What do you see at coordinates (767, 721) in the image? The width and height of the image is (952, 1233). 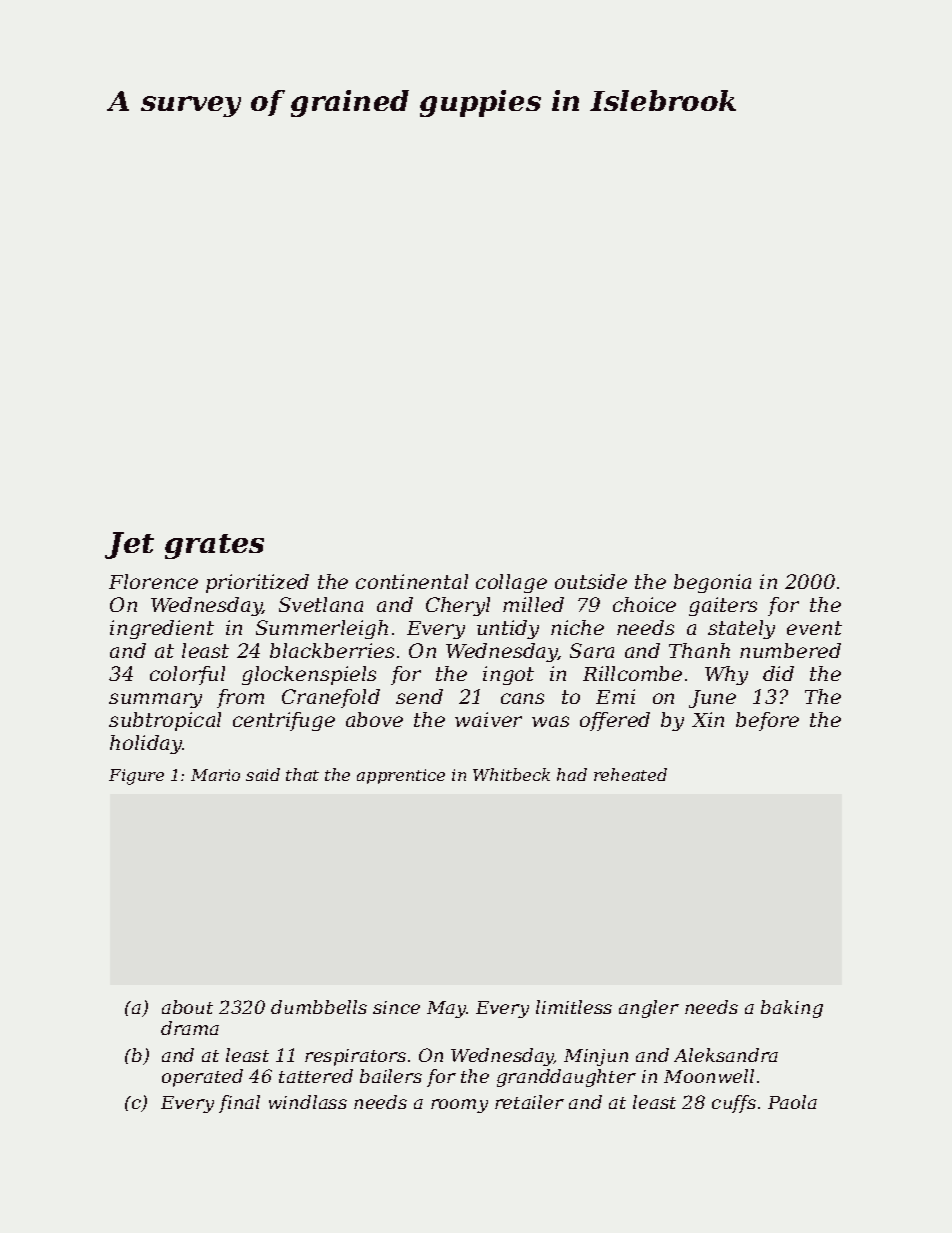 I see `before` at bounding box center [767, 721].
